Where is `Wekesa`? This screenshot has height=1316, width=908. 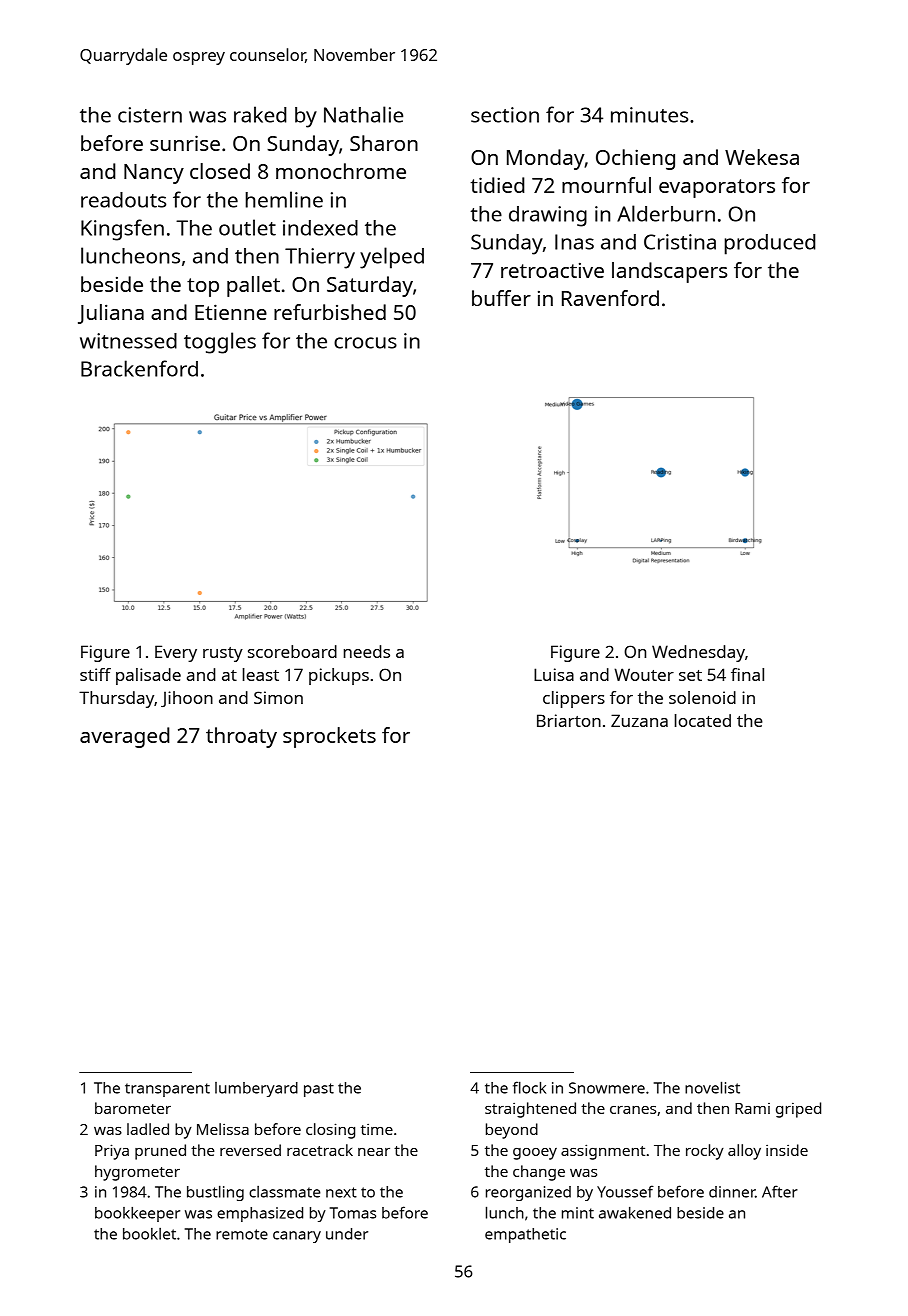
Wekesa is located at coordinates (762, 157).
